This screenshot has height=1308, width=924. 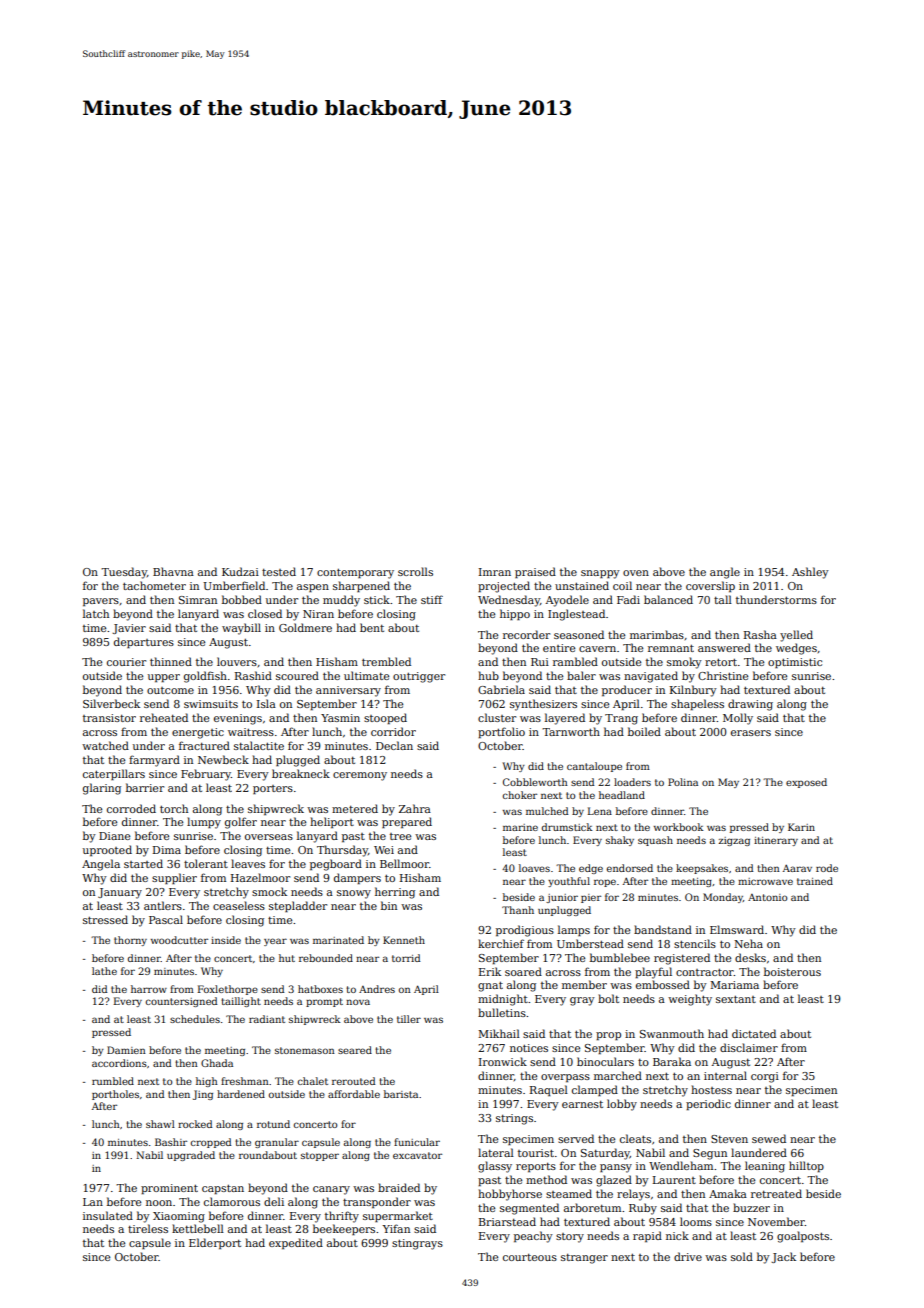 I want to click on marimbas, so click(x=657, y=634).
